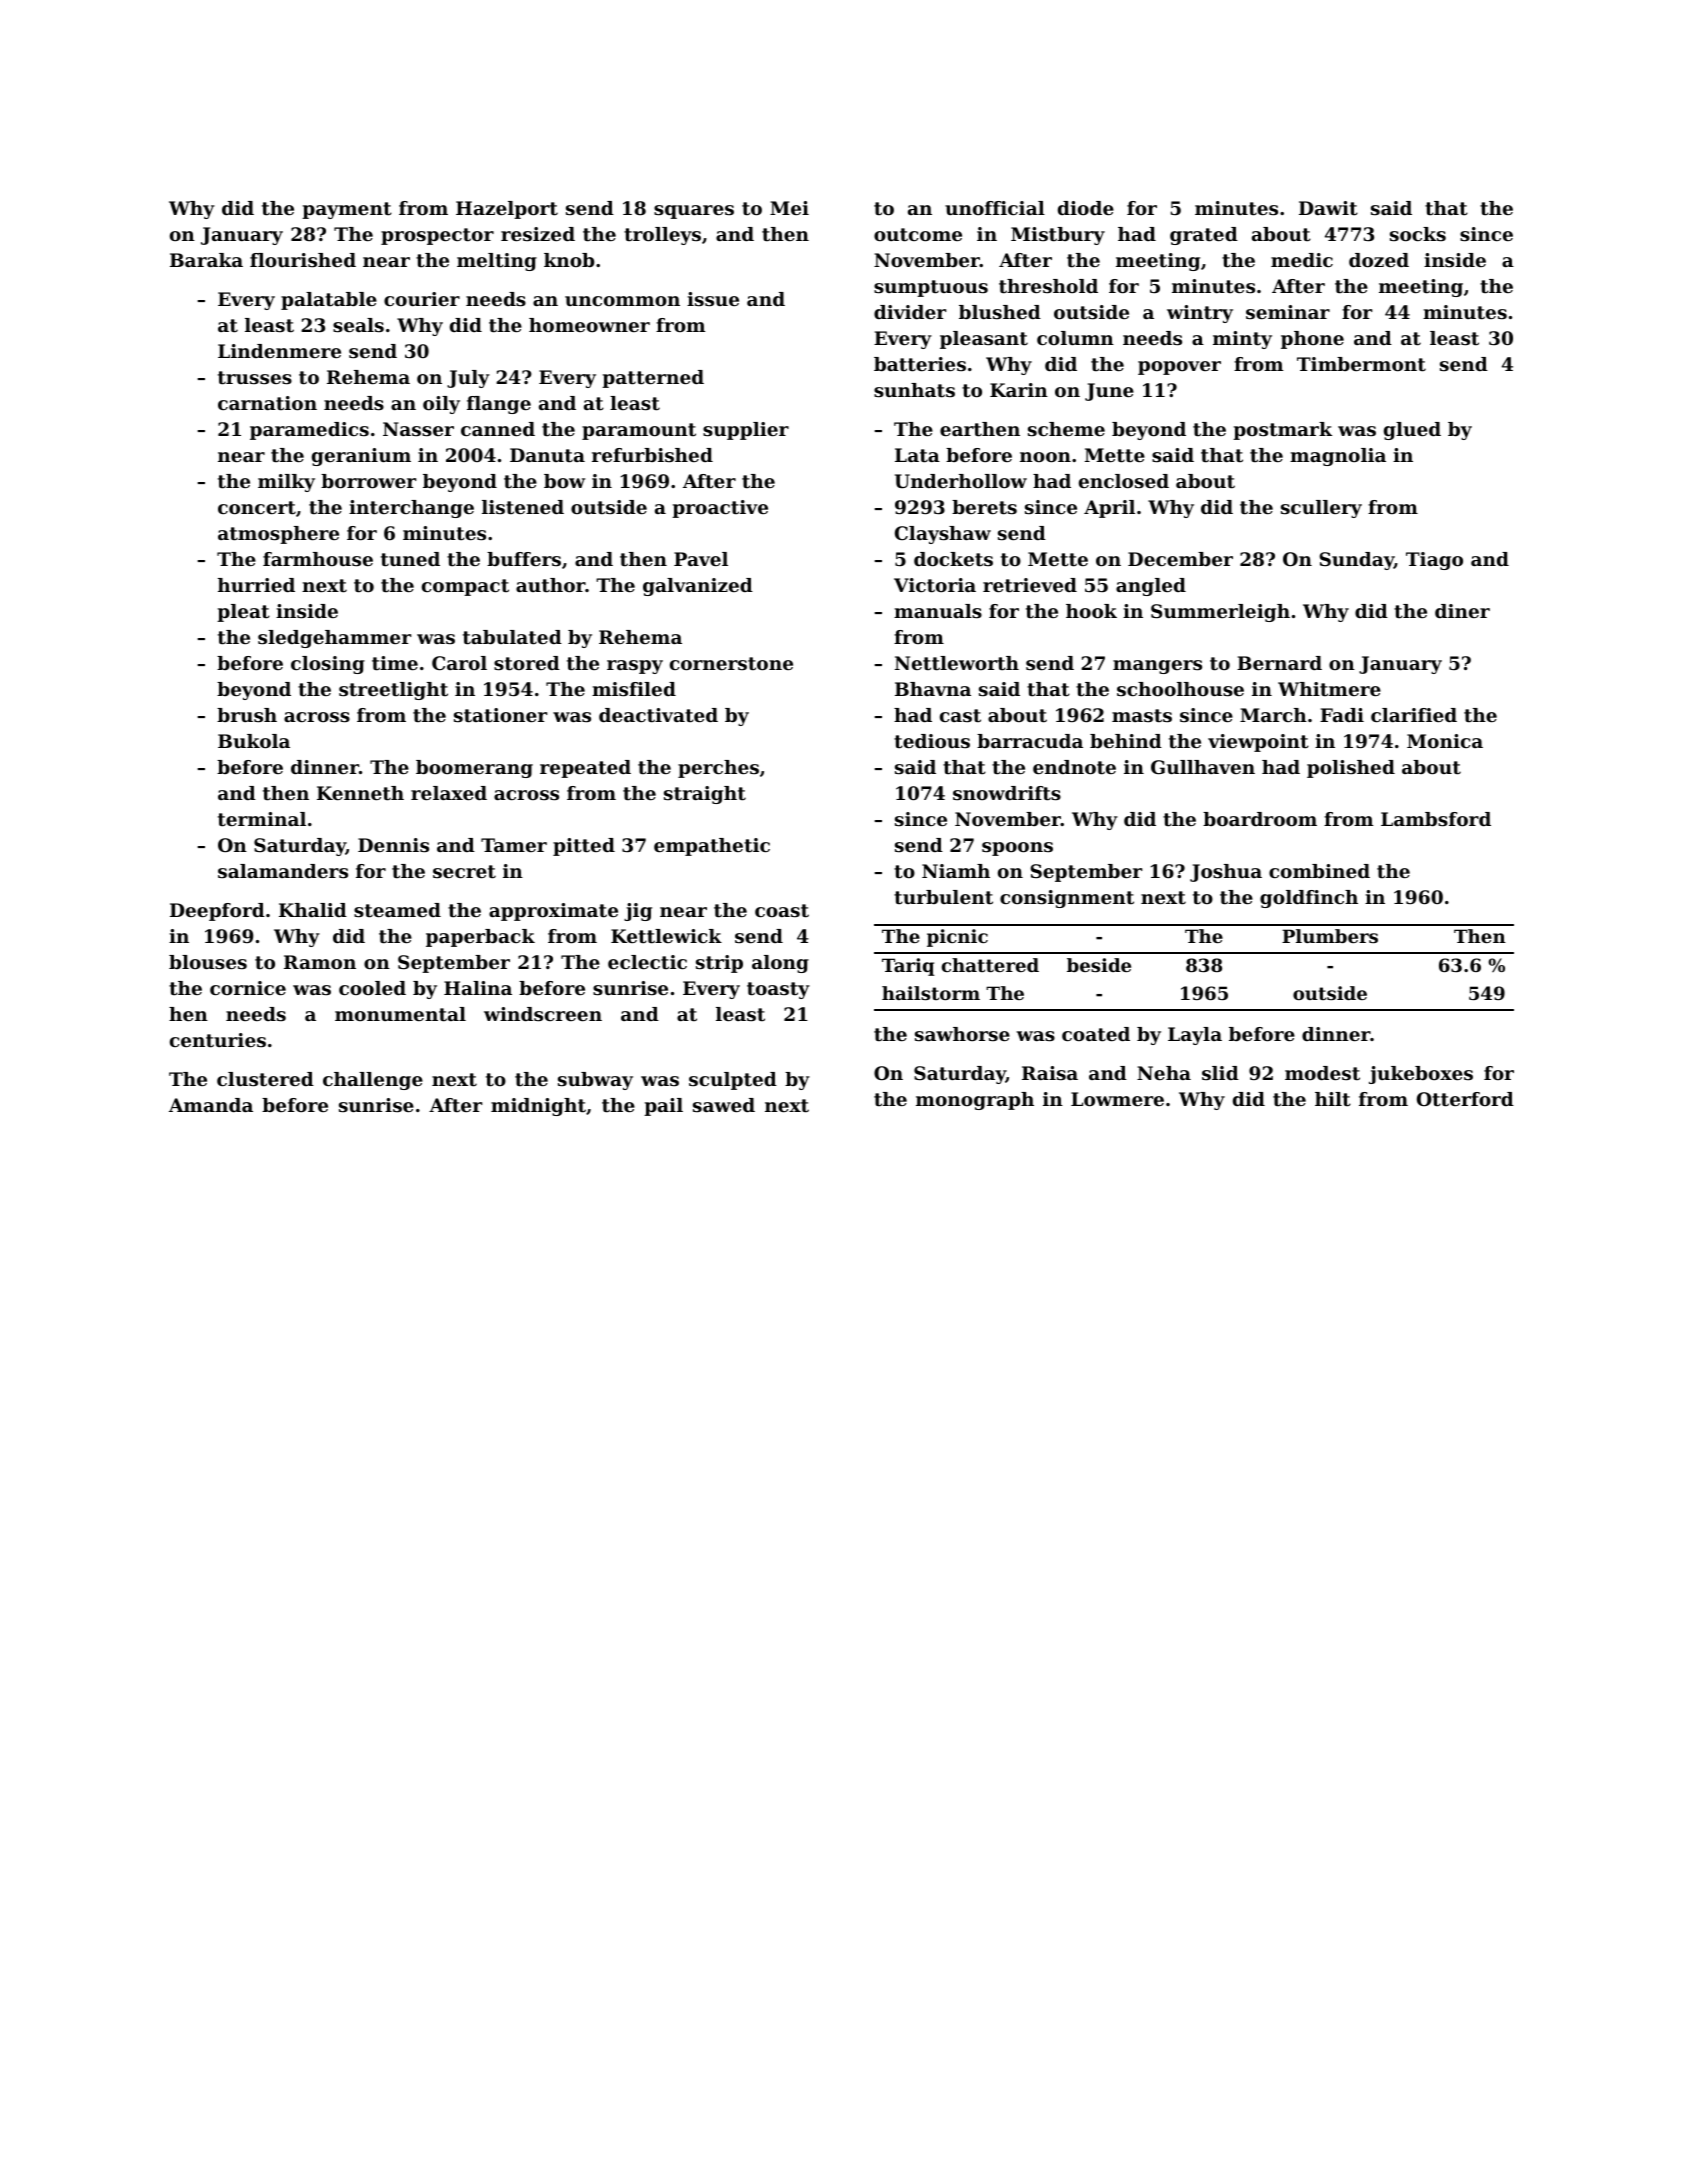  What do you see at coordinates (975, 1101) in the document?
I see `monograph` at bounding box center [975, 1101].
